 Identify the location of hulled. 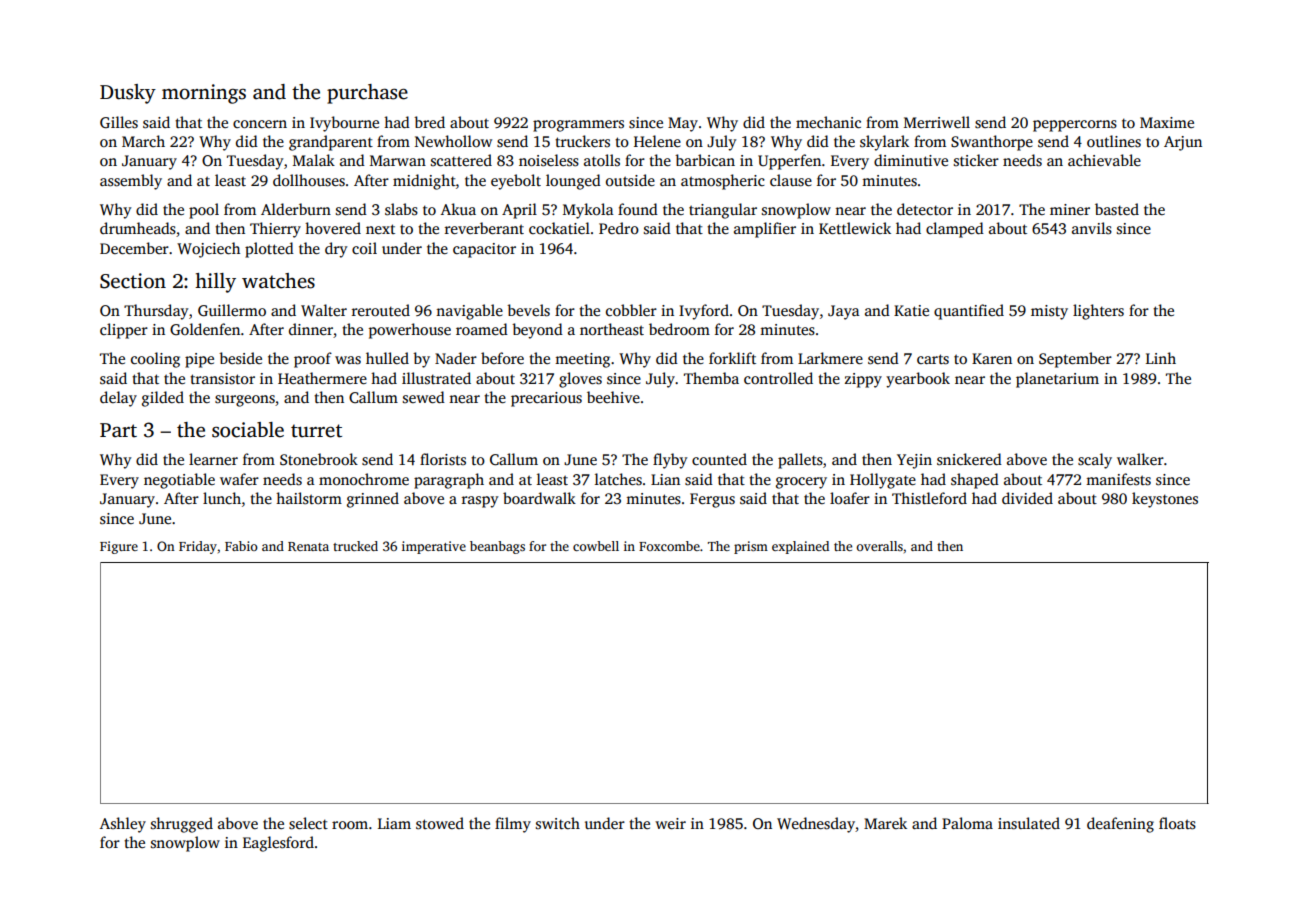
(387, 358).
